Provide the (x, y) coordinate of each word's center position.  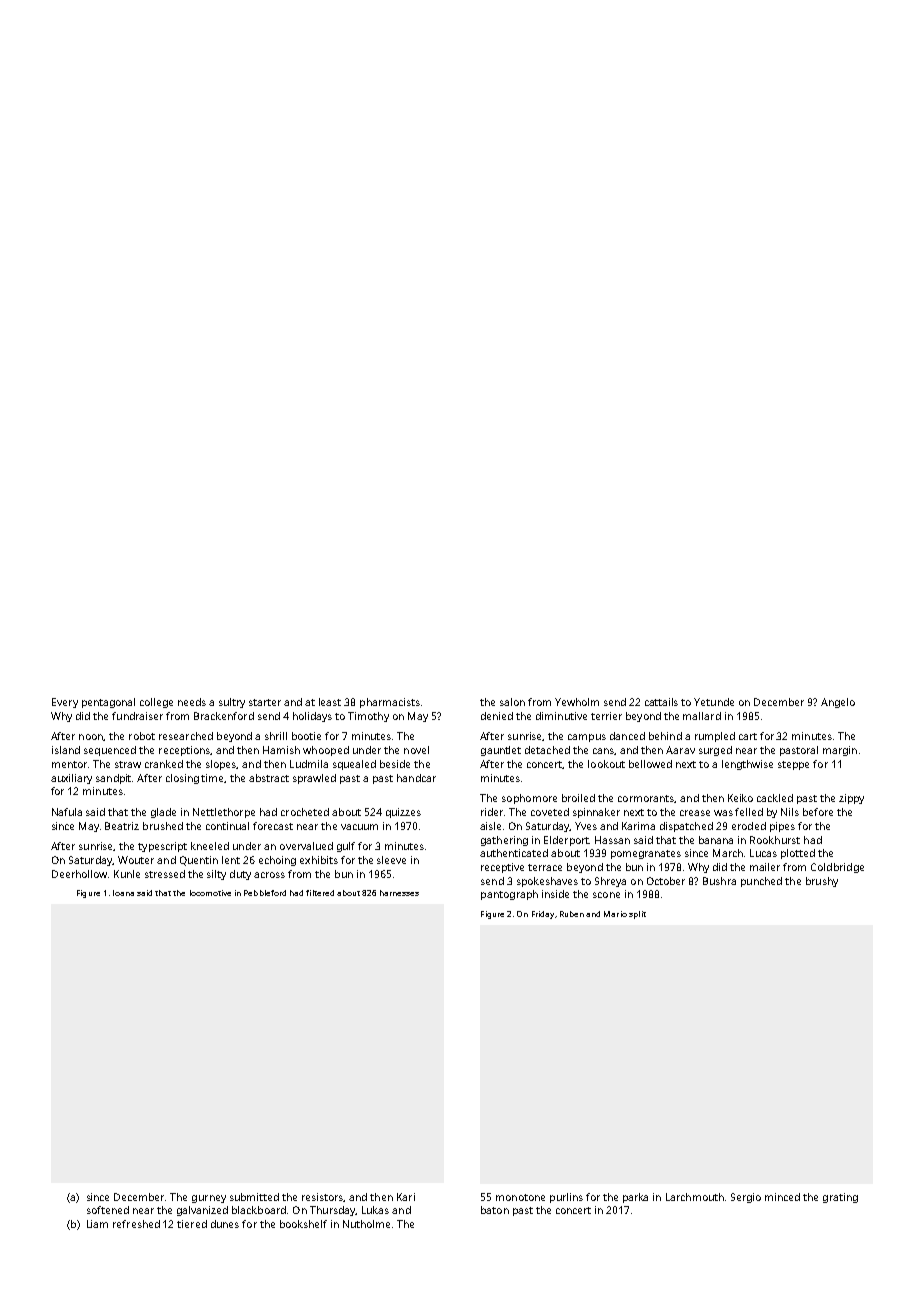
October (666, 881)
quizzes (403, 813)
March (728, 853)
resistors (322, 1197)
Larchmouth (695, 1197)
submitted (254, 1197)
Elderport (567, 841)
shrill (276, 736)
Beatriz (122, 826)
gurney (209, 1199)
